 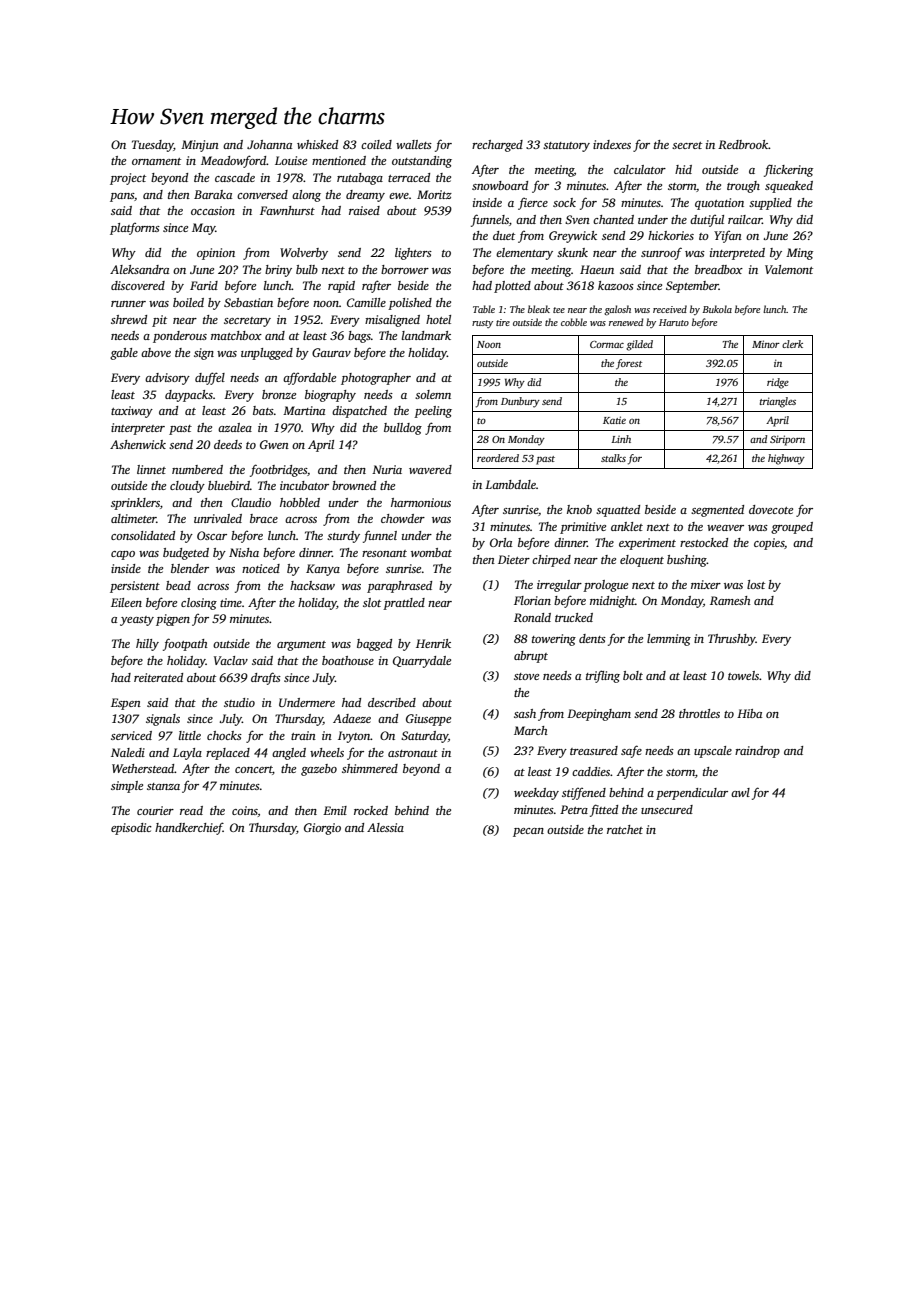 I want to click on indexes, so click(x=612, y=144).
